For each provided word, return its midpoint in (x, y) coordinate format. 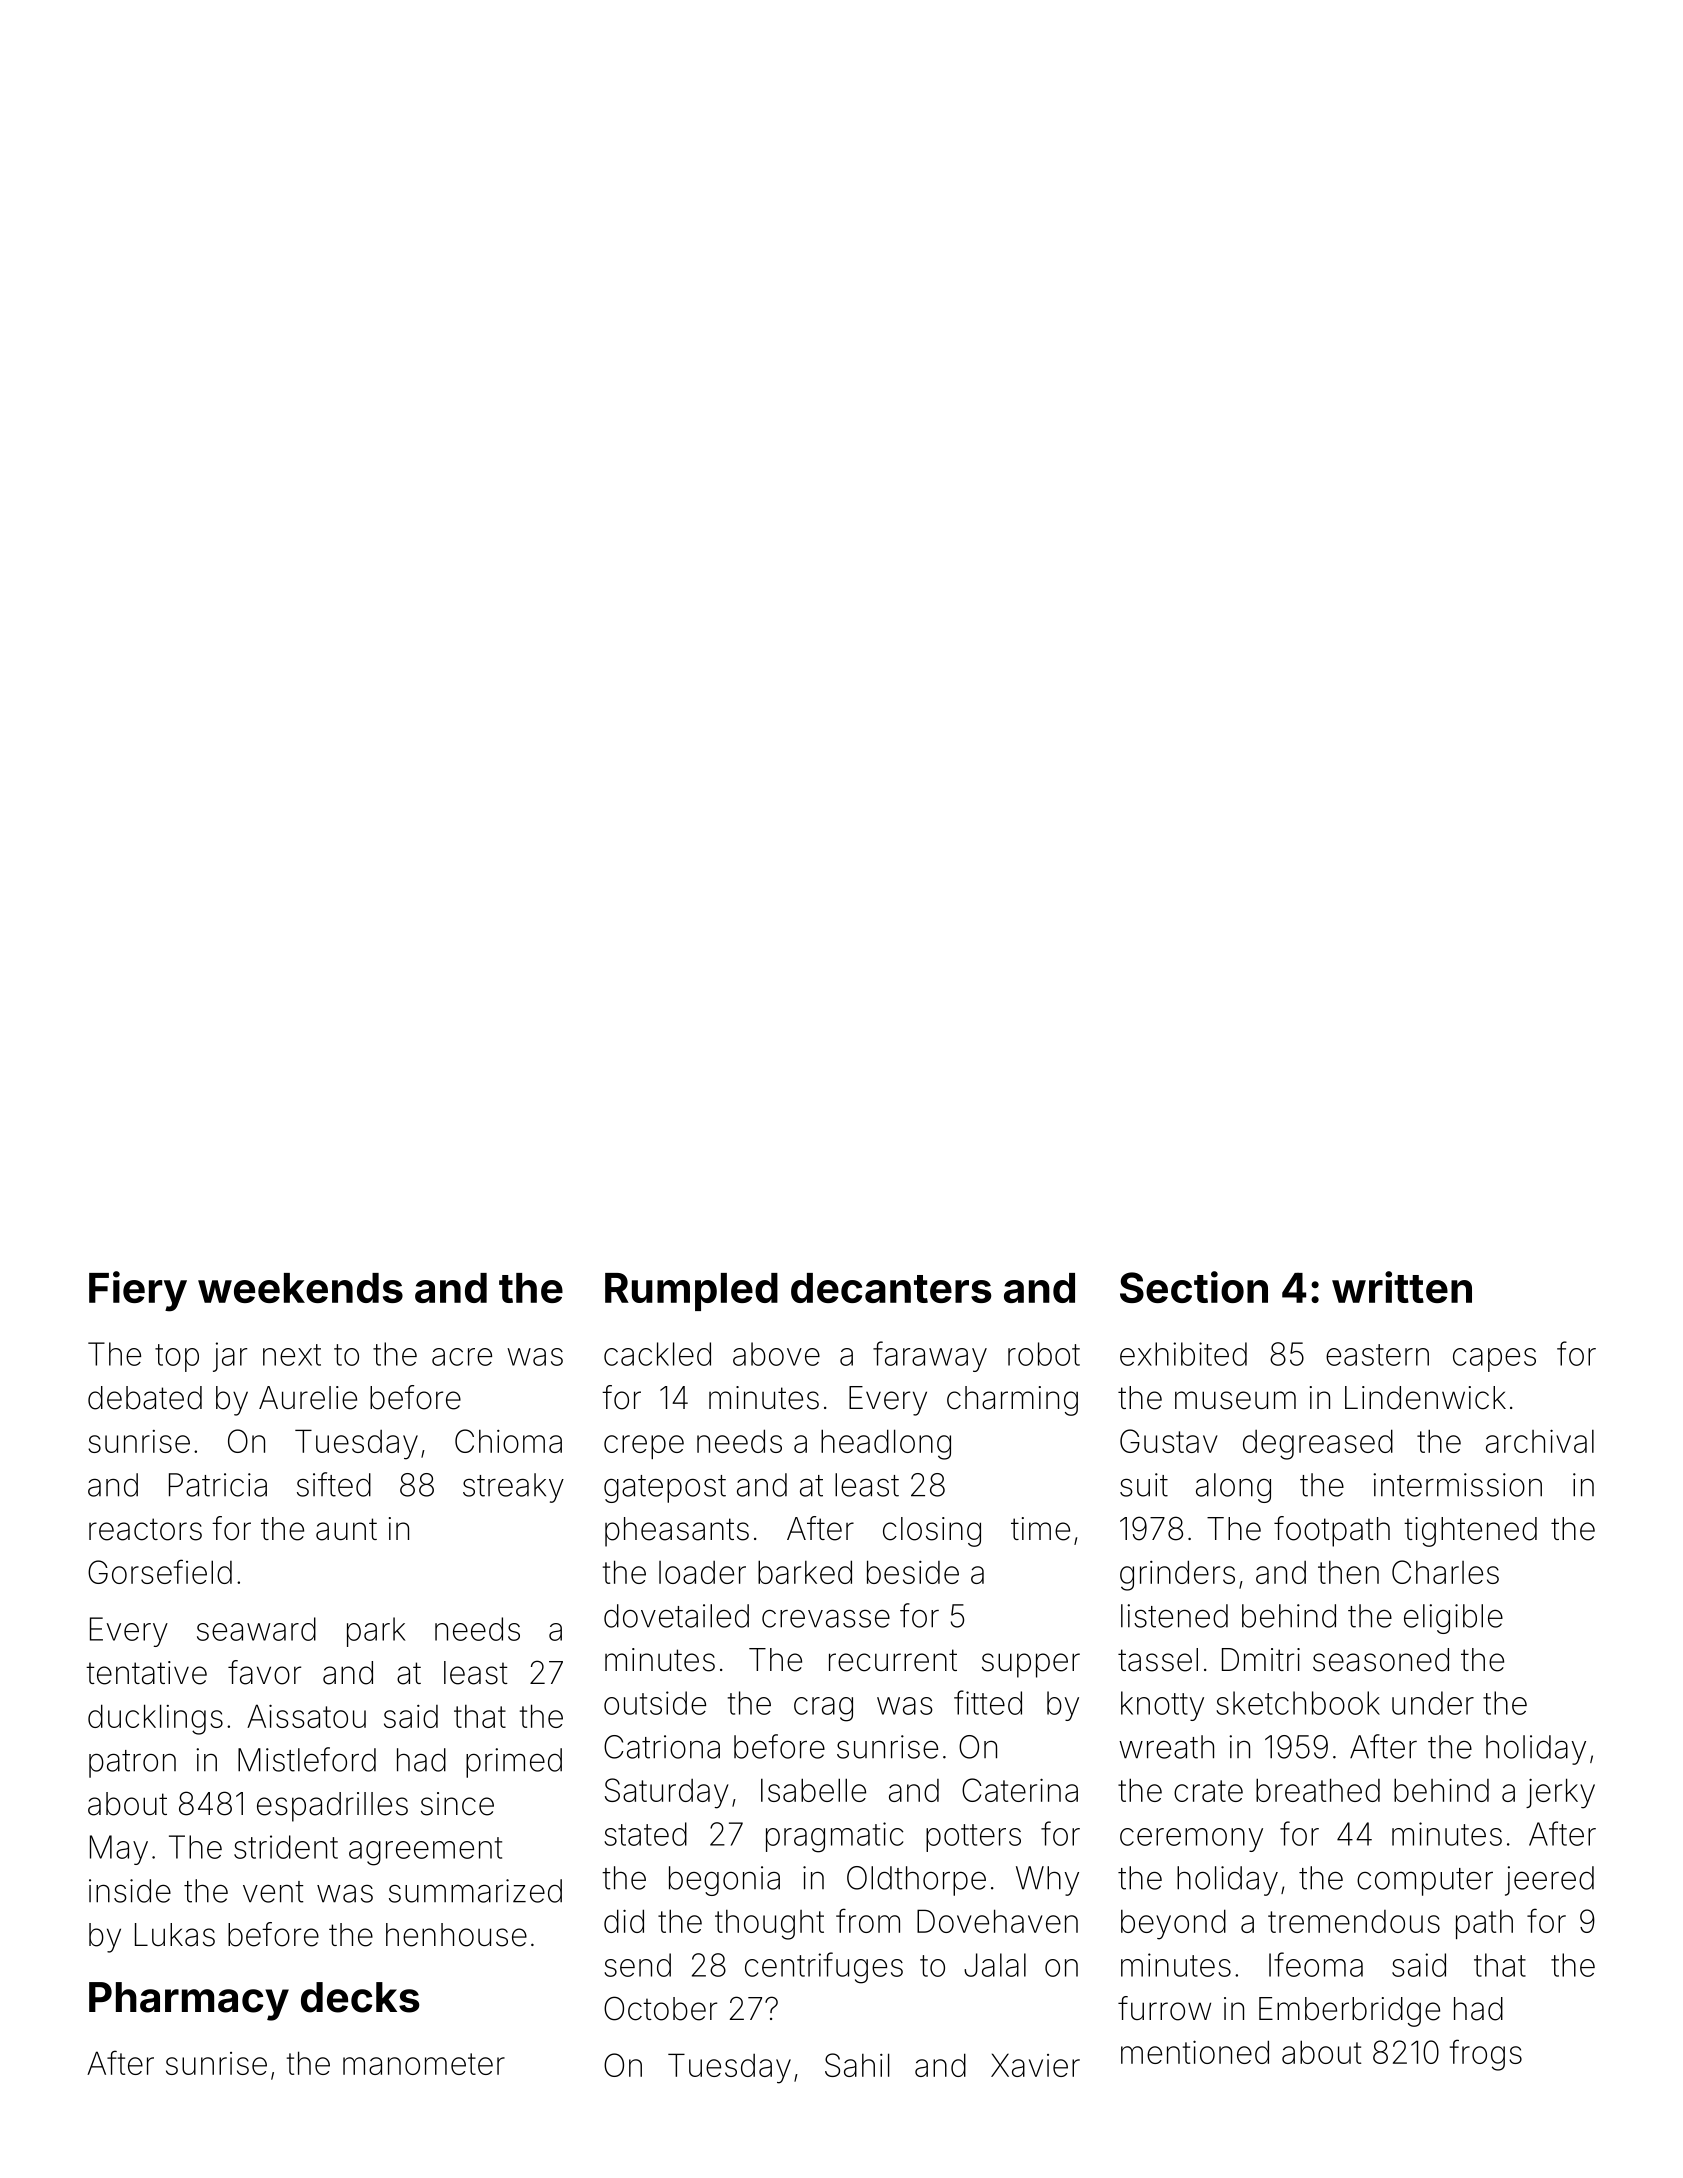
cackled (657, 1354)
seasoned (1381, 1660)
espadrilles (332, 1807)
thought (769, 1925)
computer (1425, 1882)
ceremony (1191, 1840)
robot (1044, 1354)
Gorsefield (160, 1571)
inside (130, 1891)
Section (1194, 1287)
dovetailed (676, 1616)
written (1402, 1287)
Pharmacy (189, 2001)
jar (230, 1357)
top (177, 1358)
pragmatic (834, 1837)
